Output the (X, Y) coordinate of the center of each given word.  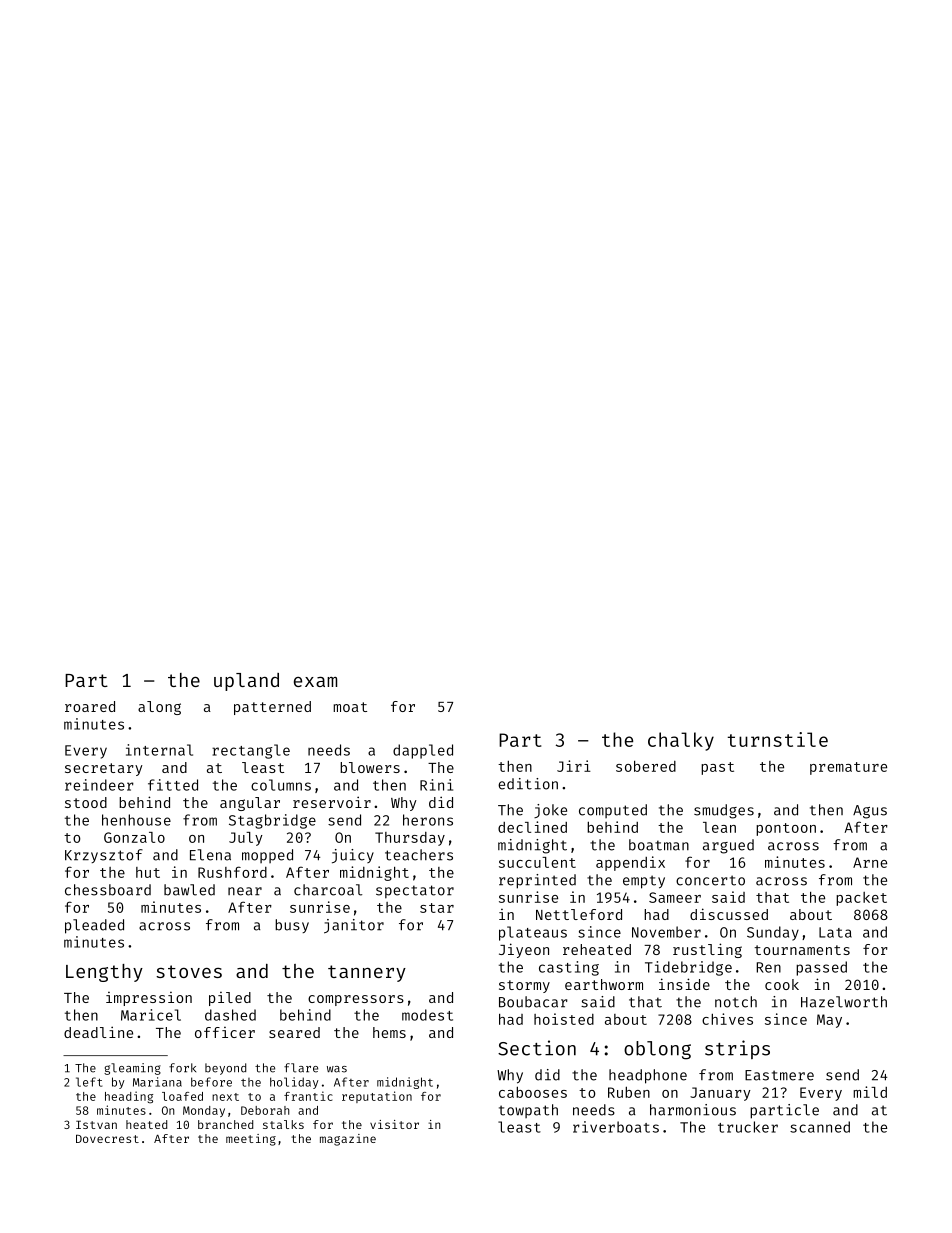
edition (528, 784)
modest (427, 1015)
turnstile (778, 739)
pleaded (94, 926)
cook (782, 984)
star (437, 908)
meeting (251, 1140)
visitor (394, 1124)
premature (848, 768)
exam (315, 682)
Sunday (773, 933)
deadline (98, 1032)
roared (90, 706)
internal (159, 750)
